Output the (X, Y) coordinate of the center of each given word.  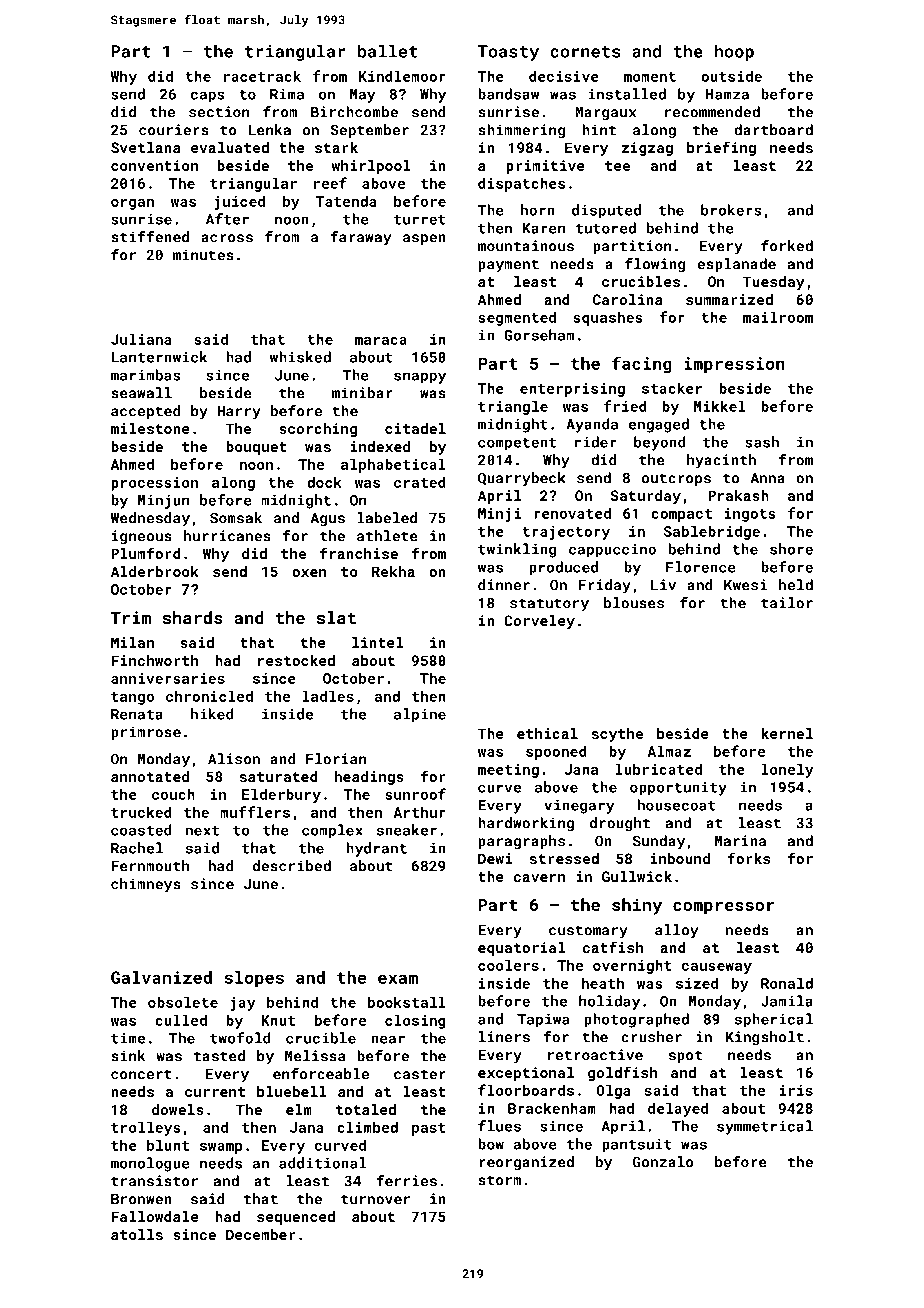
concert (141, 1074)
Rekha (393, 571)
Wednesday (150, 519)
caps (208, 97)
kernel (787, 733)
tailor (787, 603)
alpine (420, 715)
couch (173, 794)
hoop (734, 53)
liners (504, 1037)
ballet (388, 51)
